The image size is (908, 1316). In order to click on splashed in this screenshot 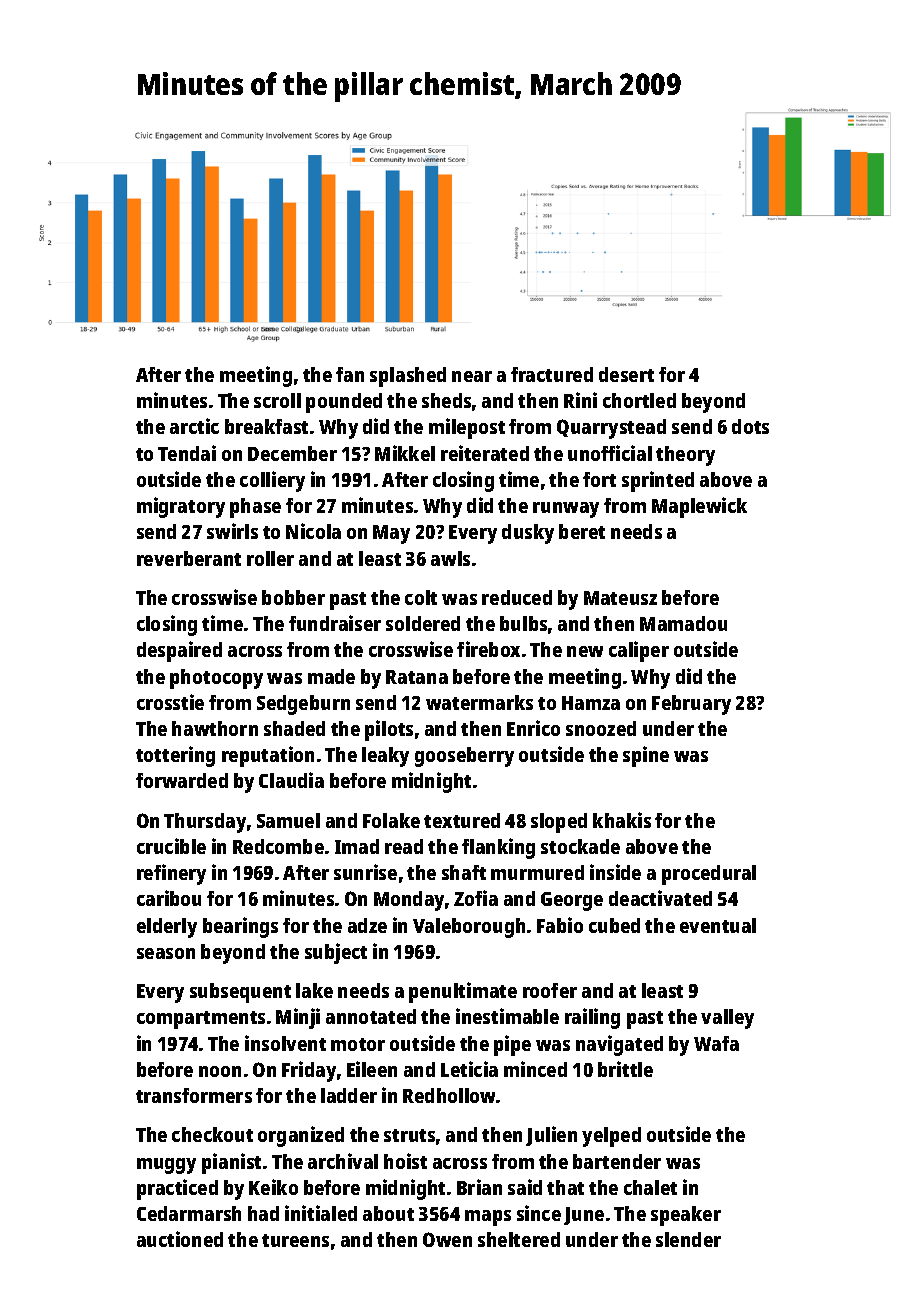, I will do `click(408, 377)`.
